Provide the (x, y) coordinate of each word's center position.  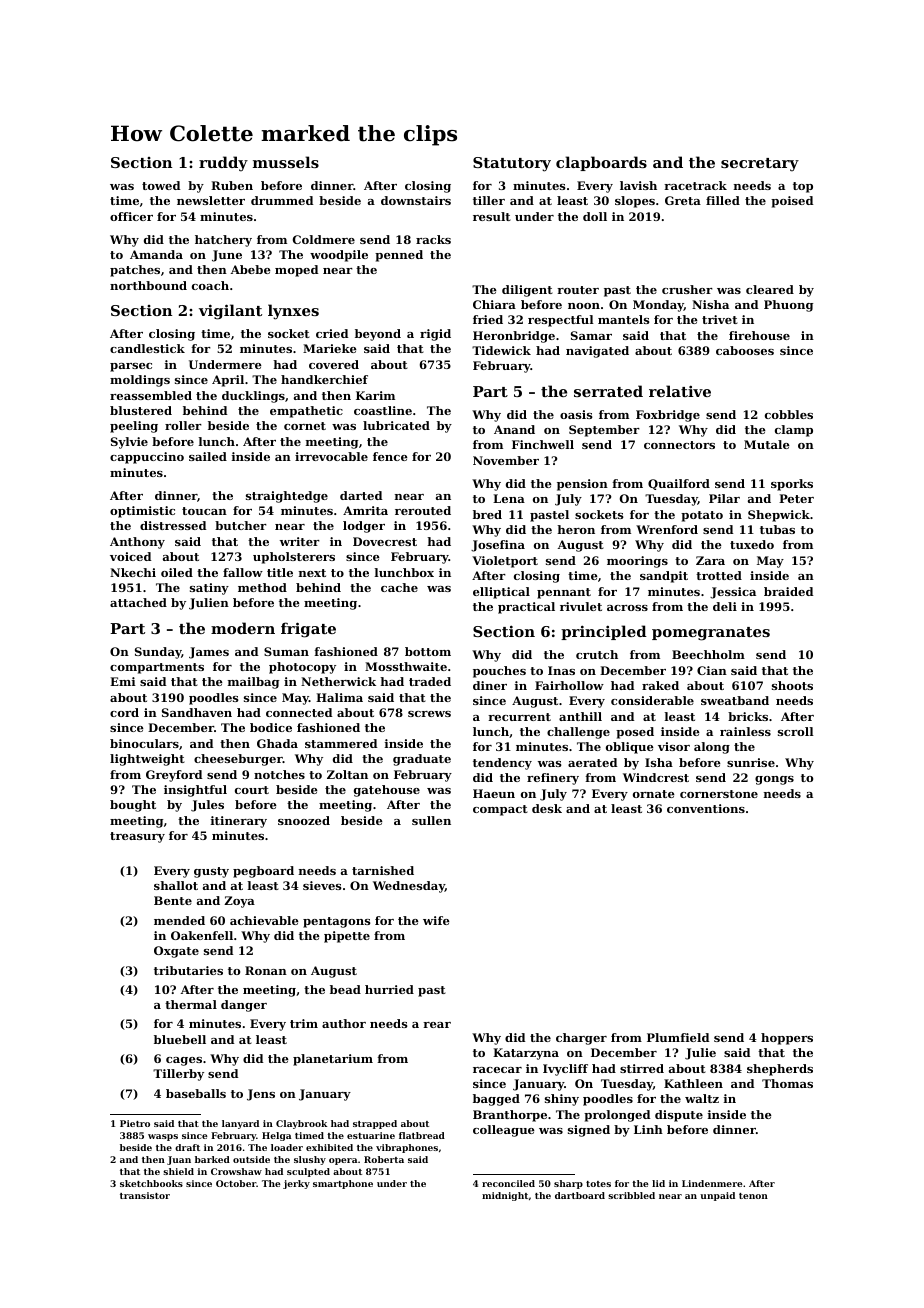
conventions (706, 808)
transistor (145, 1195)
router (578, 290)
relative (680, 391)
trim (304, 1023)
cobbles (789, 414)
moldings (140, 381)
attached (138, 602)
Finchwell (543, 444)
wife (436, 920)
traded (430, 681)
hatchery (223, 241)
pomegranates (711, 634)
